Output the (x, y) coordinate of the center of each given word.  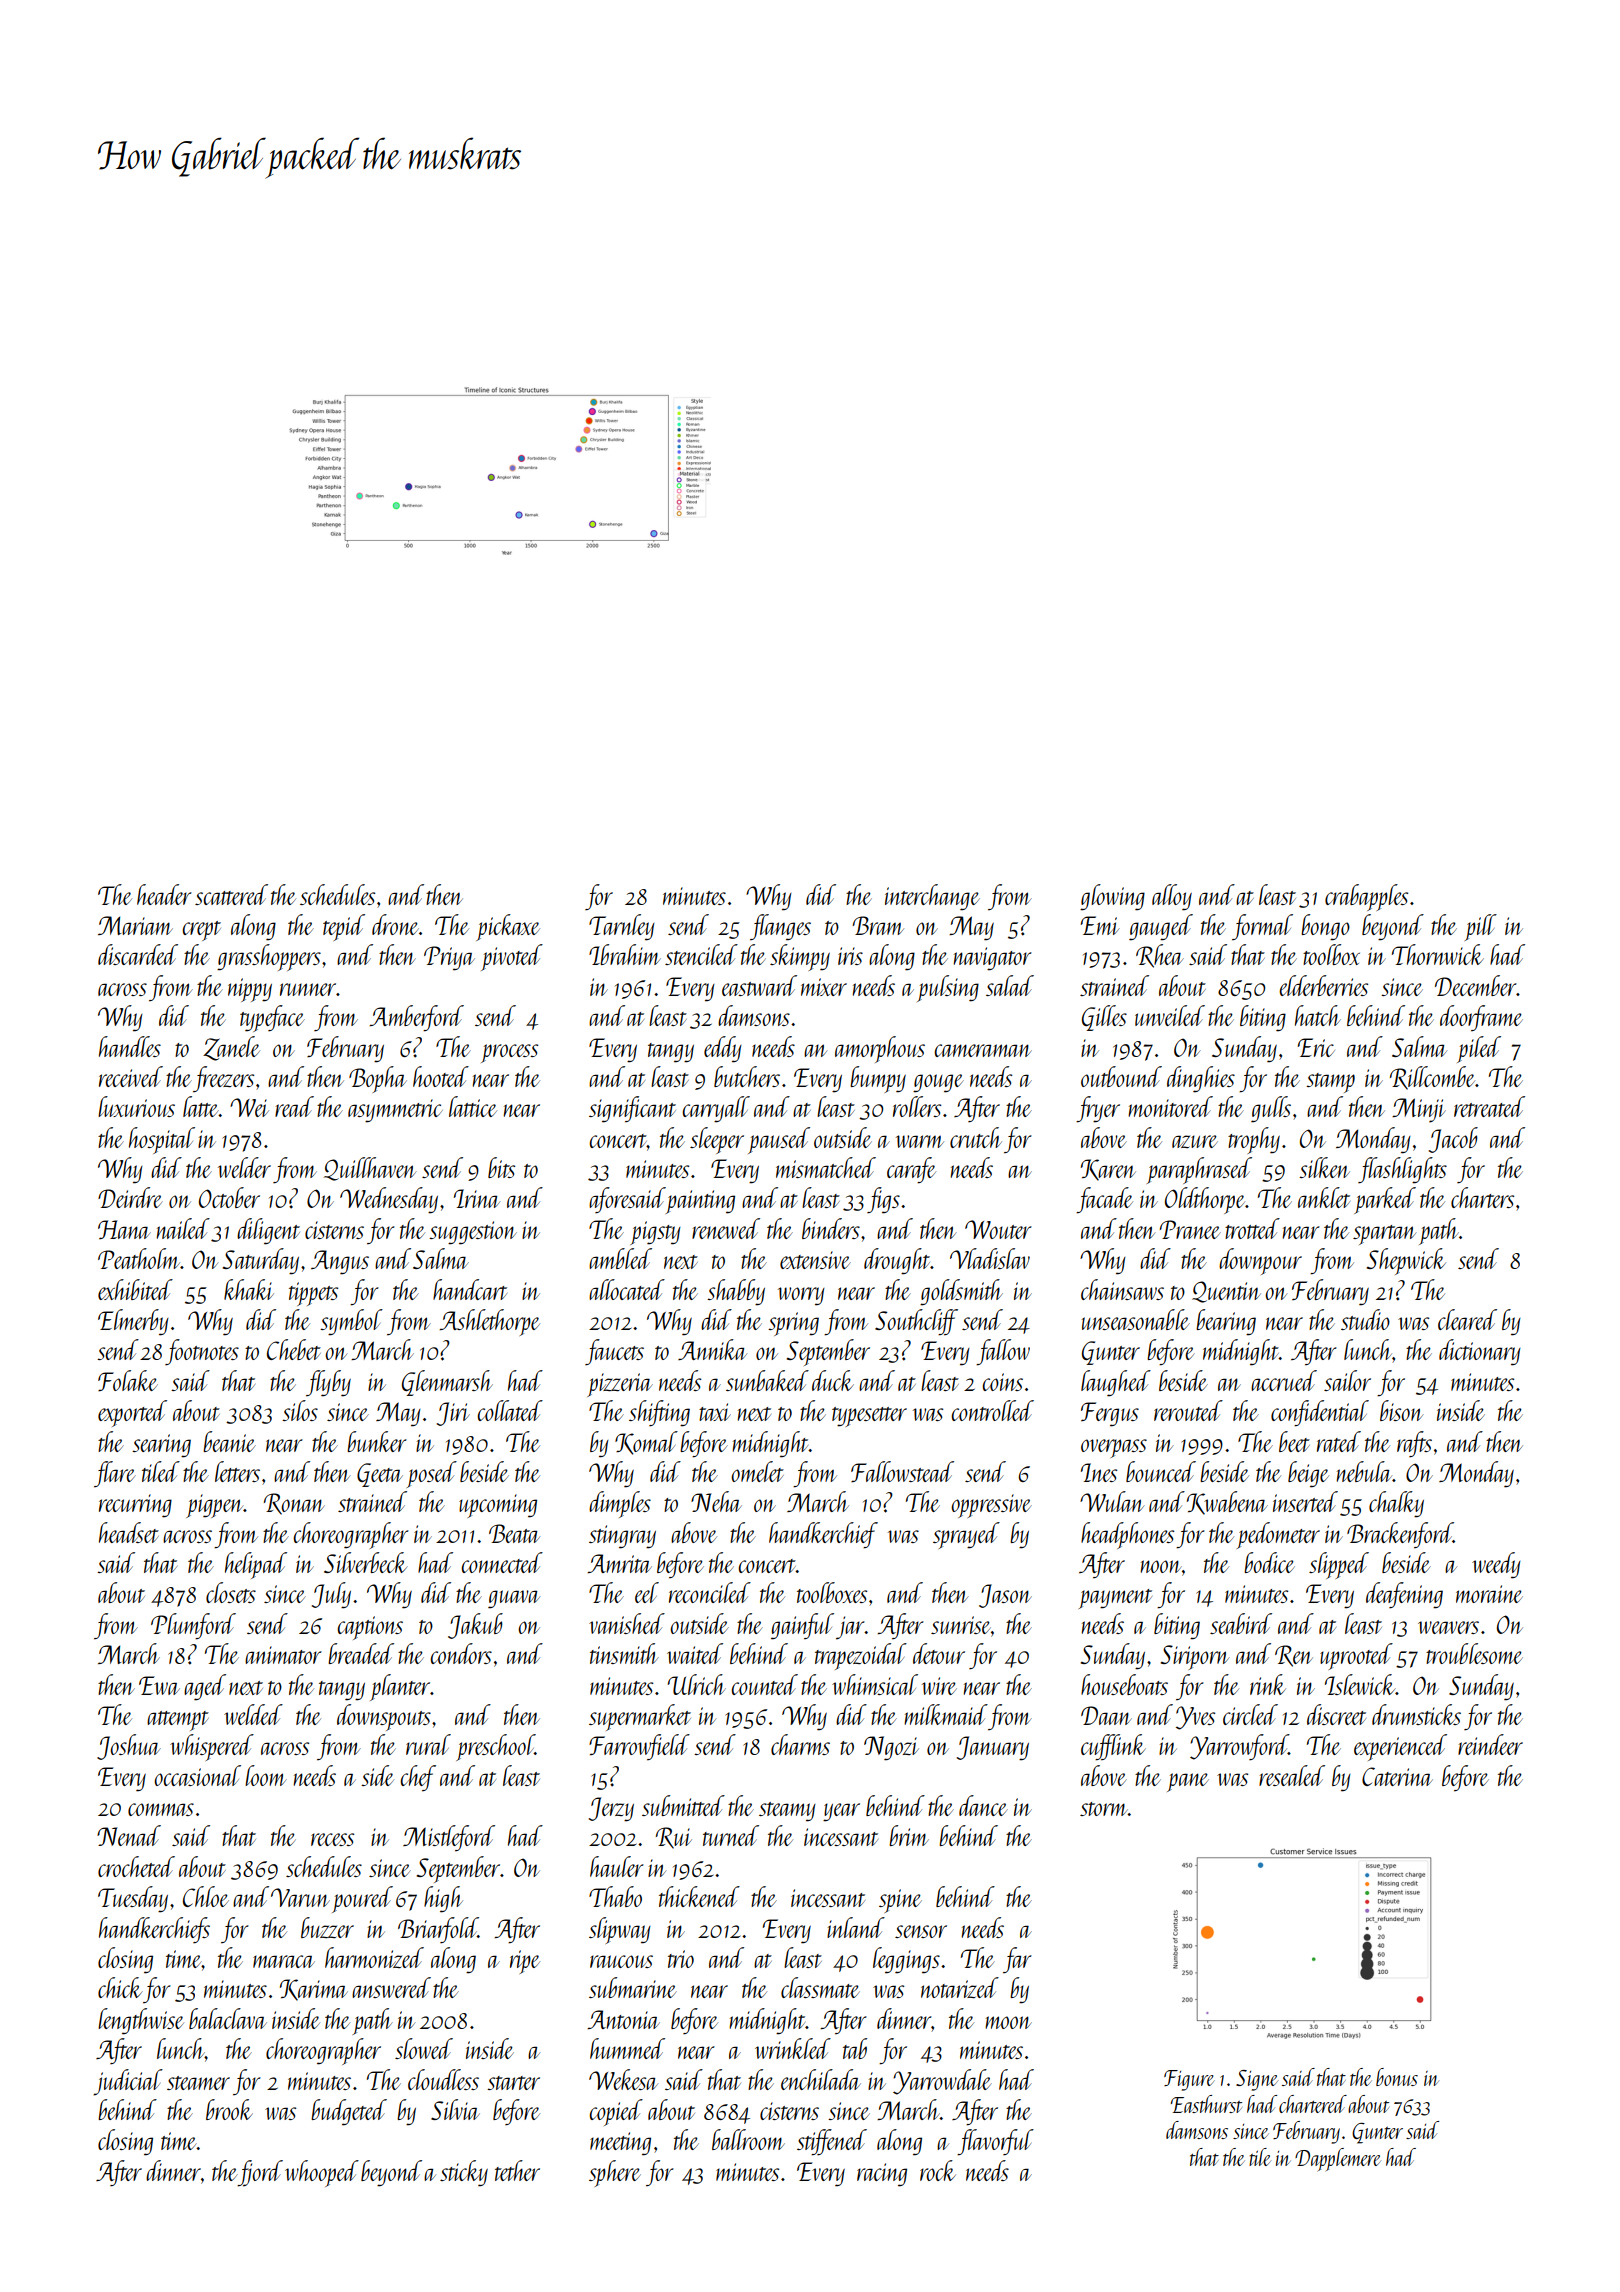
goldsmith (961, 1292)
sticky (464, 2173)
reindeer (1490, 1744)
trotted (1252, 1228)
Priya (449, 958)
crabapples (1366, 897)
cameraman (983, 1050)
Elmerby (133, 1322)
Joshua (129, 1747)
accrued (1284, 1380)
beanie (229, 1441)
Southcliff (916, 1322)
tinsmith (624, 1653)
